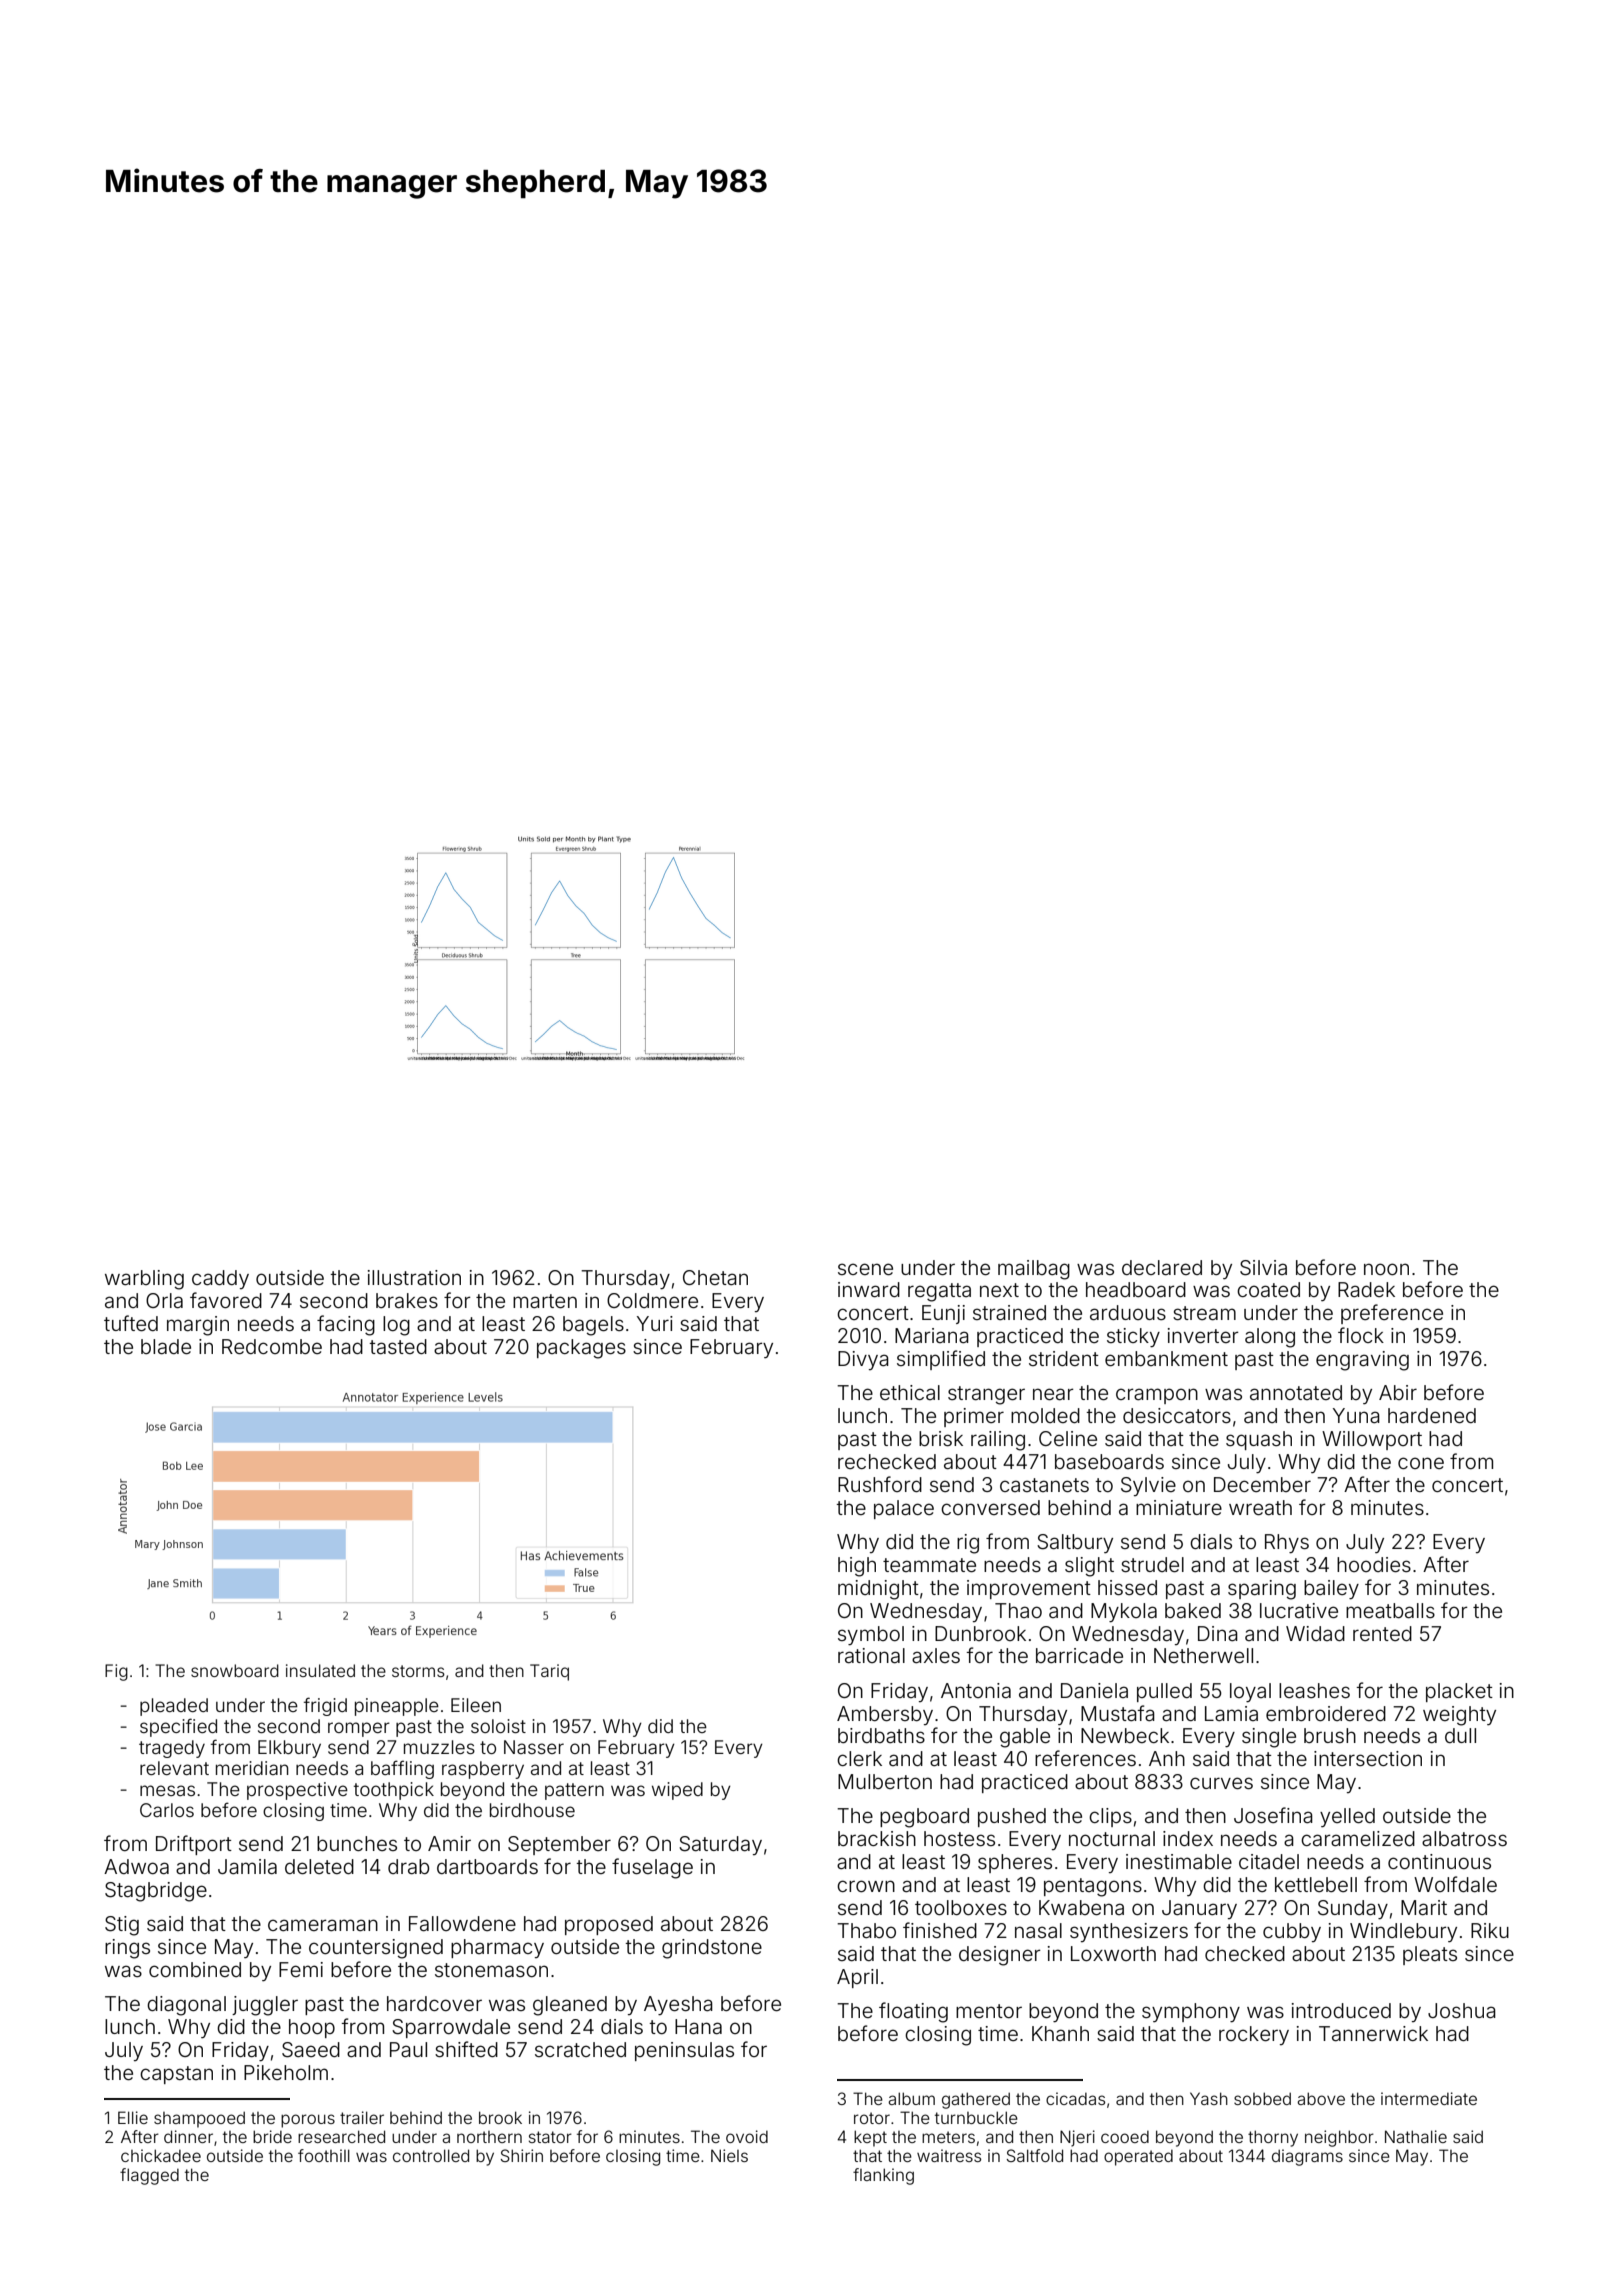 This image has height=2292, width=1620. I want to click on foothill, so click(324, 2155).
